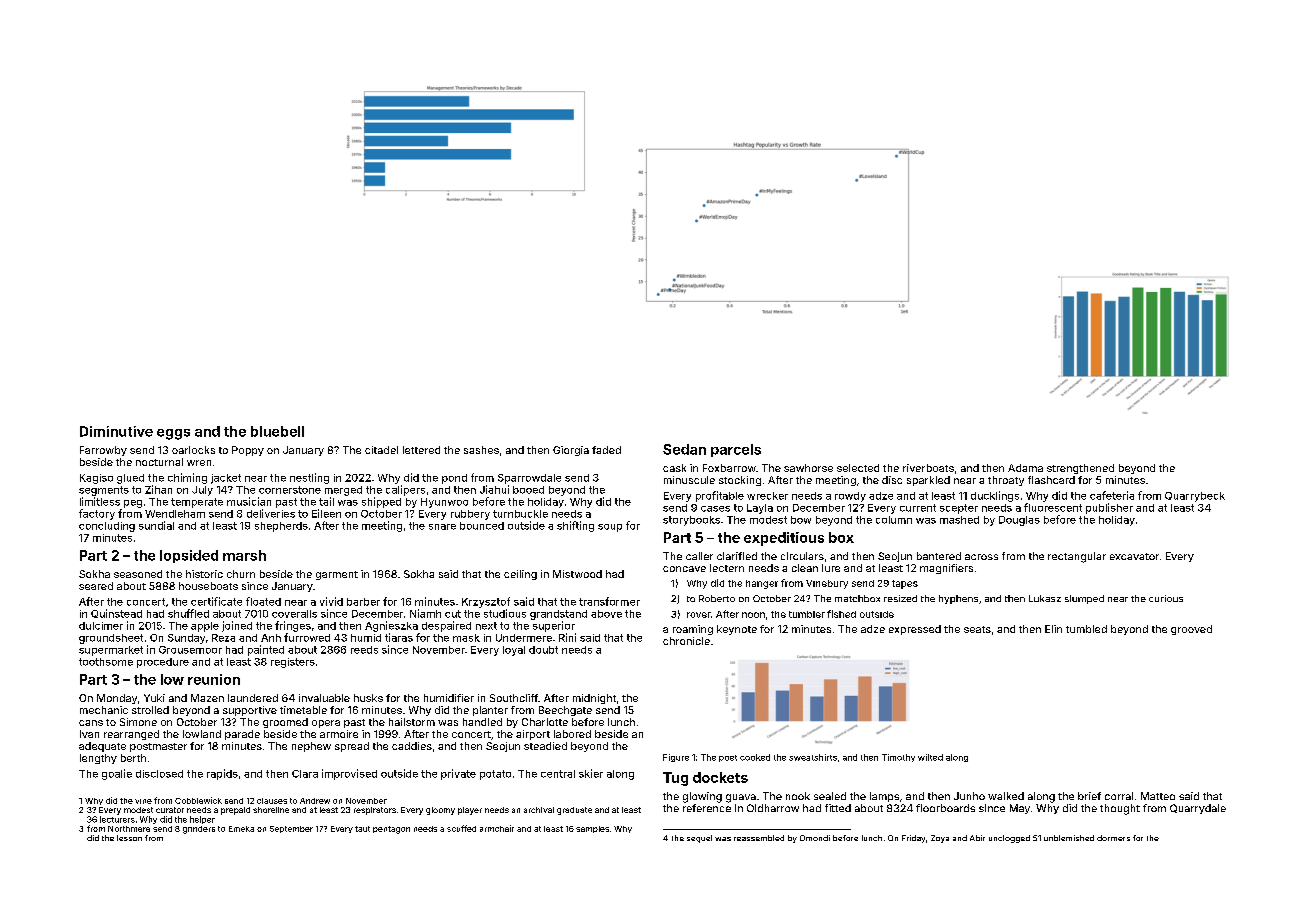 The height and width of the screenshot is (924, 1308). What do you see at coordinates (91, 723) in the screenshot?
I see `cans` at bounding box center [91, 723].
